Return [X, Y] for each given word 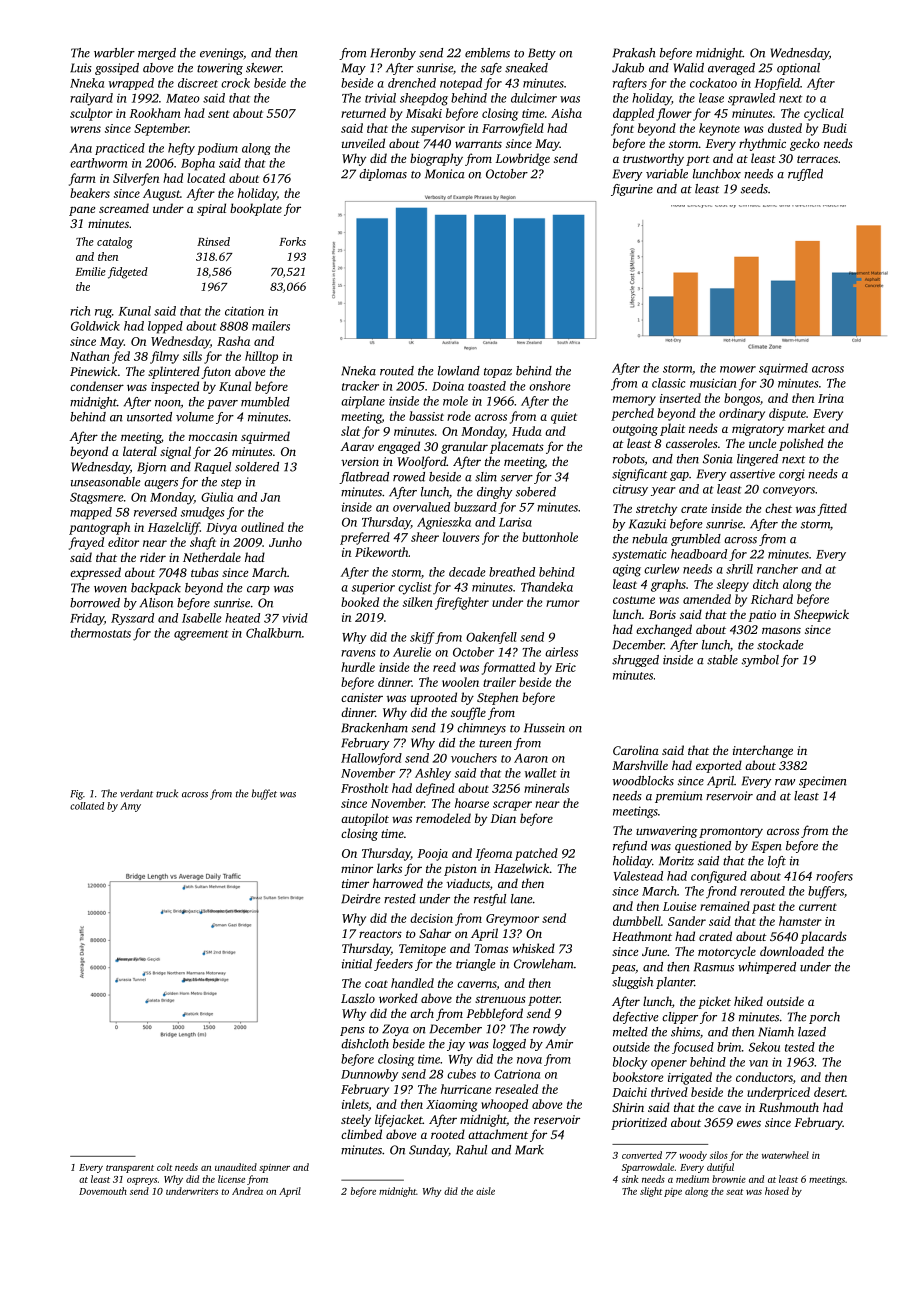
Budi [834, 128]
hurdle [358, 667]
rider [153, 557]
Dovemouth [103, 1191]
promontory [731, 832]
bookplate [256, 209]
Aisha [566, 113]
